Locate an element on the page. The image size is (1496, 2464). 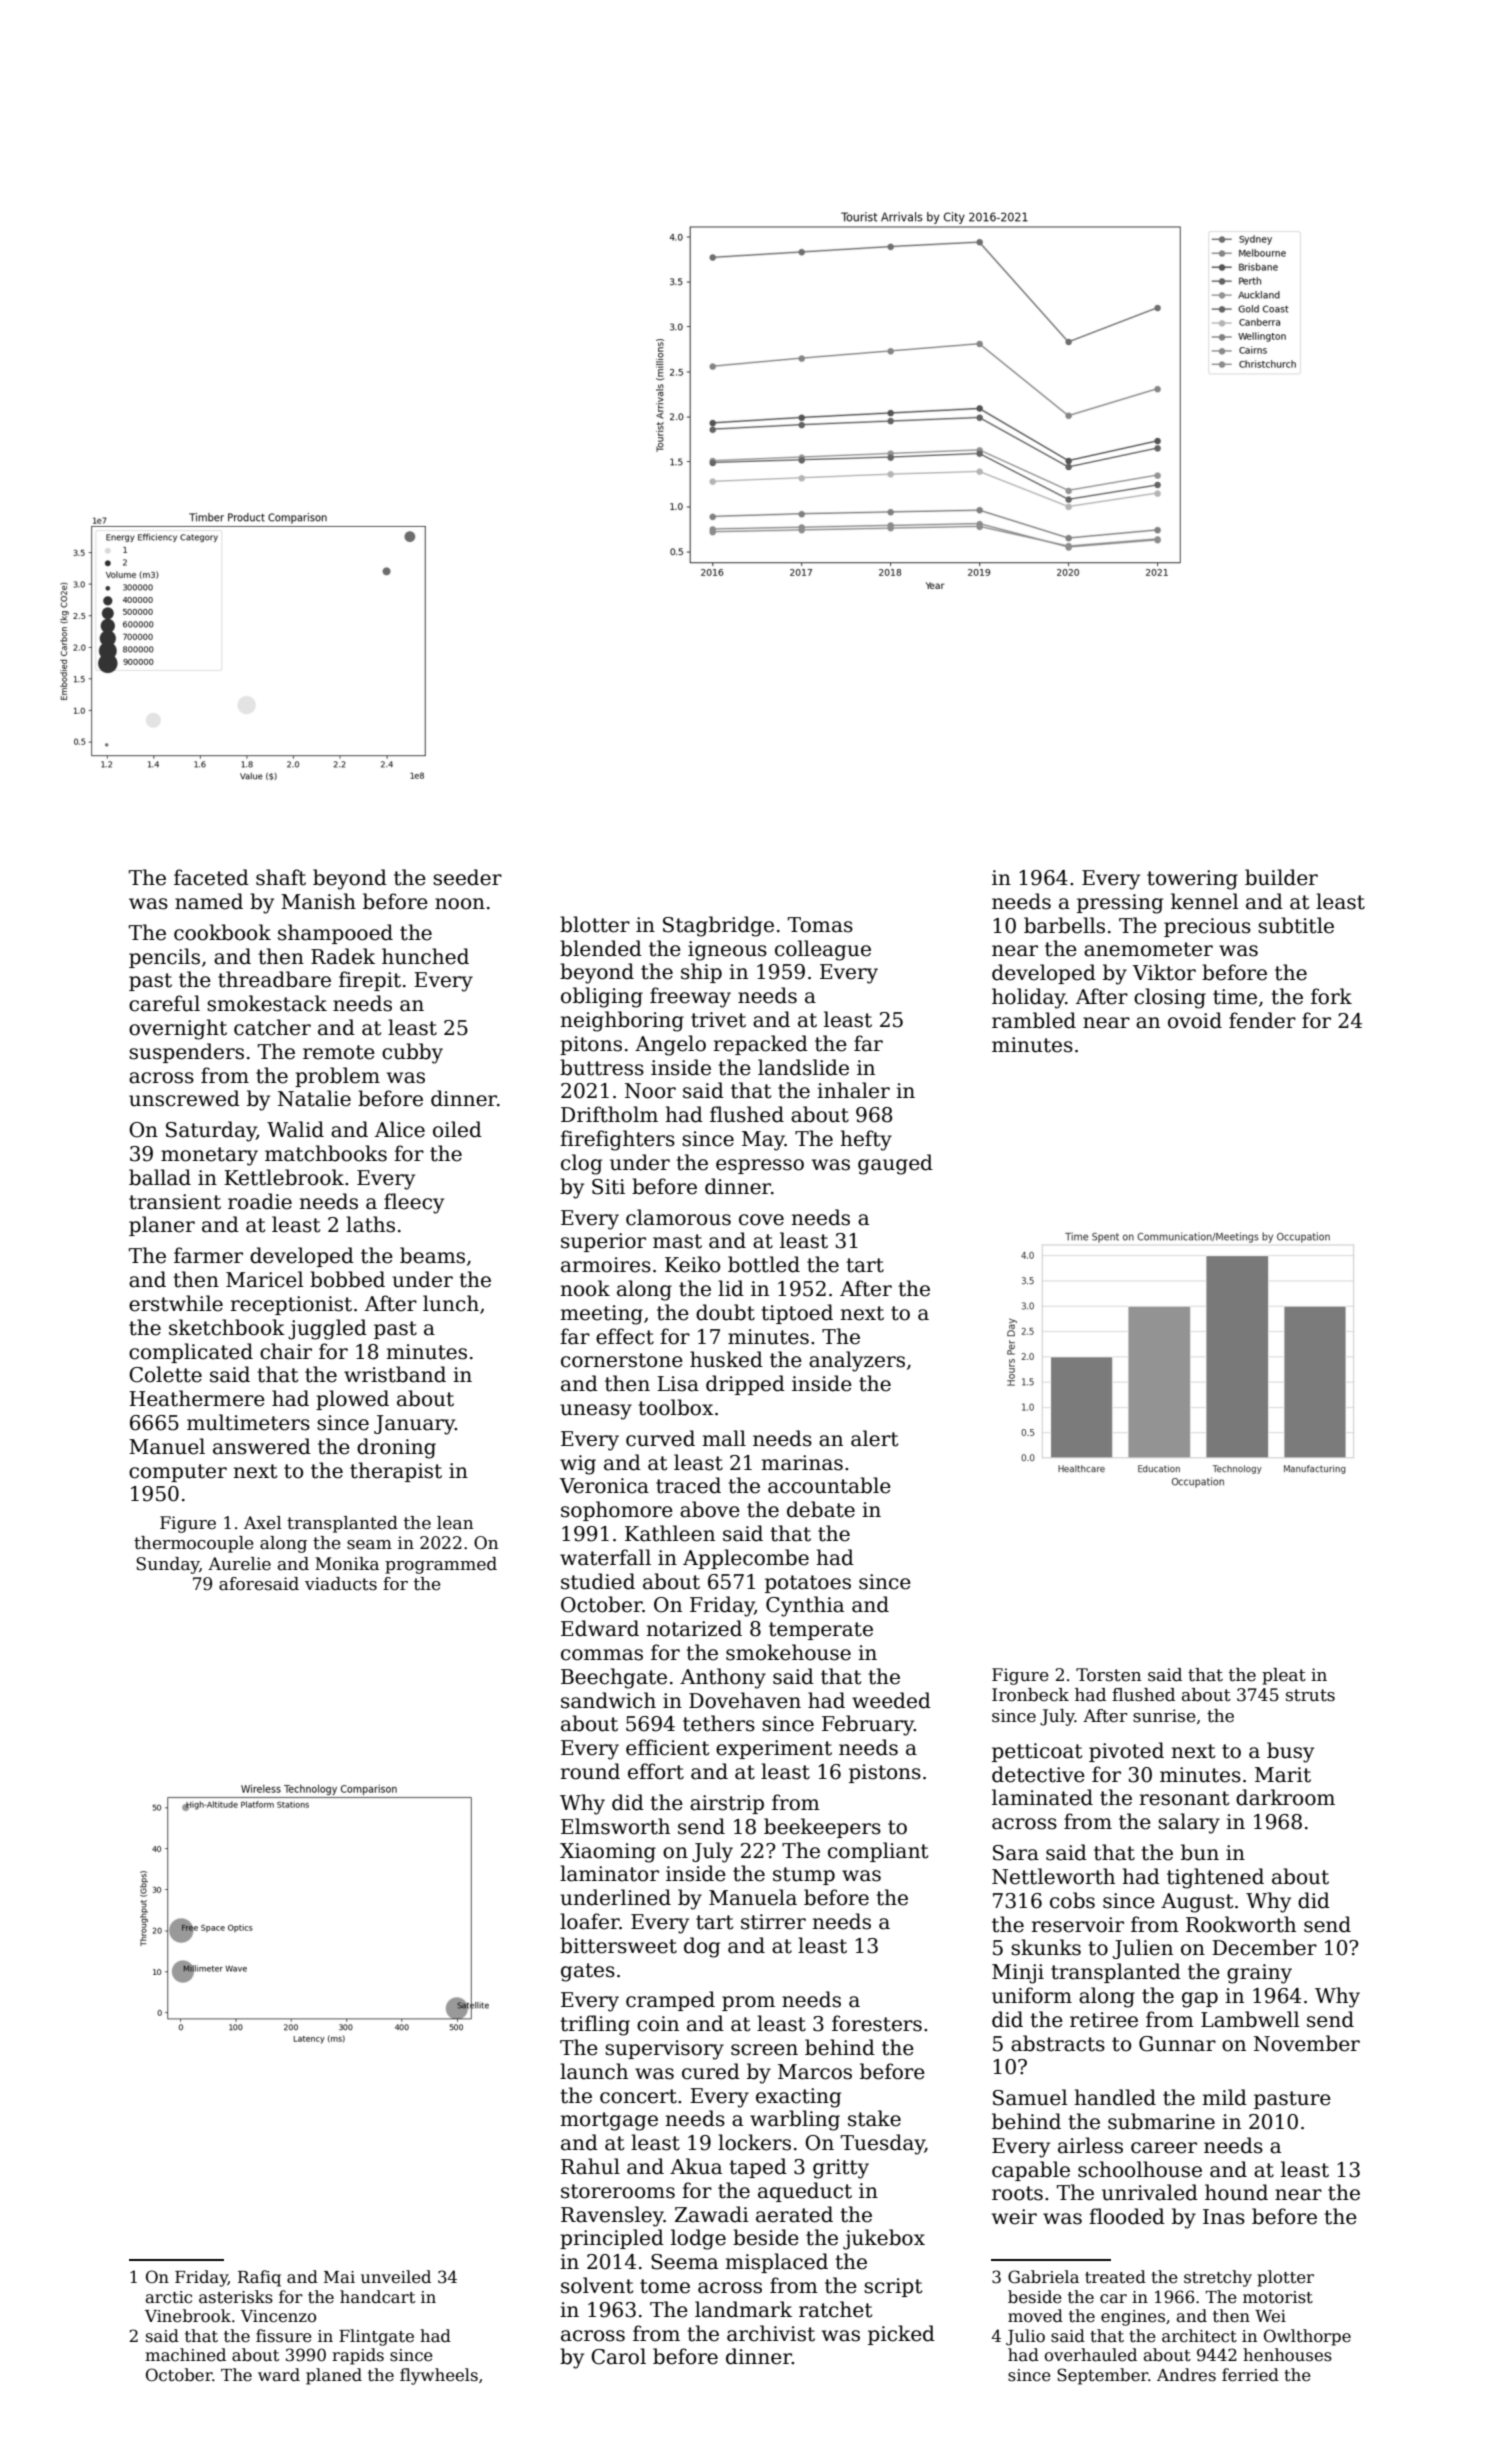
blotter is located at coordinates (595, 924).
